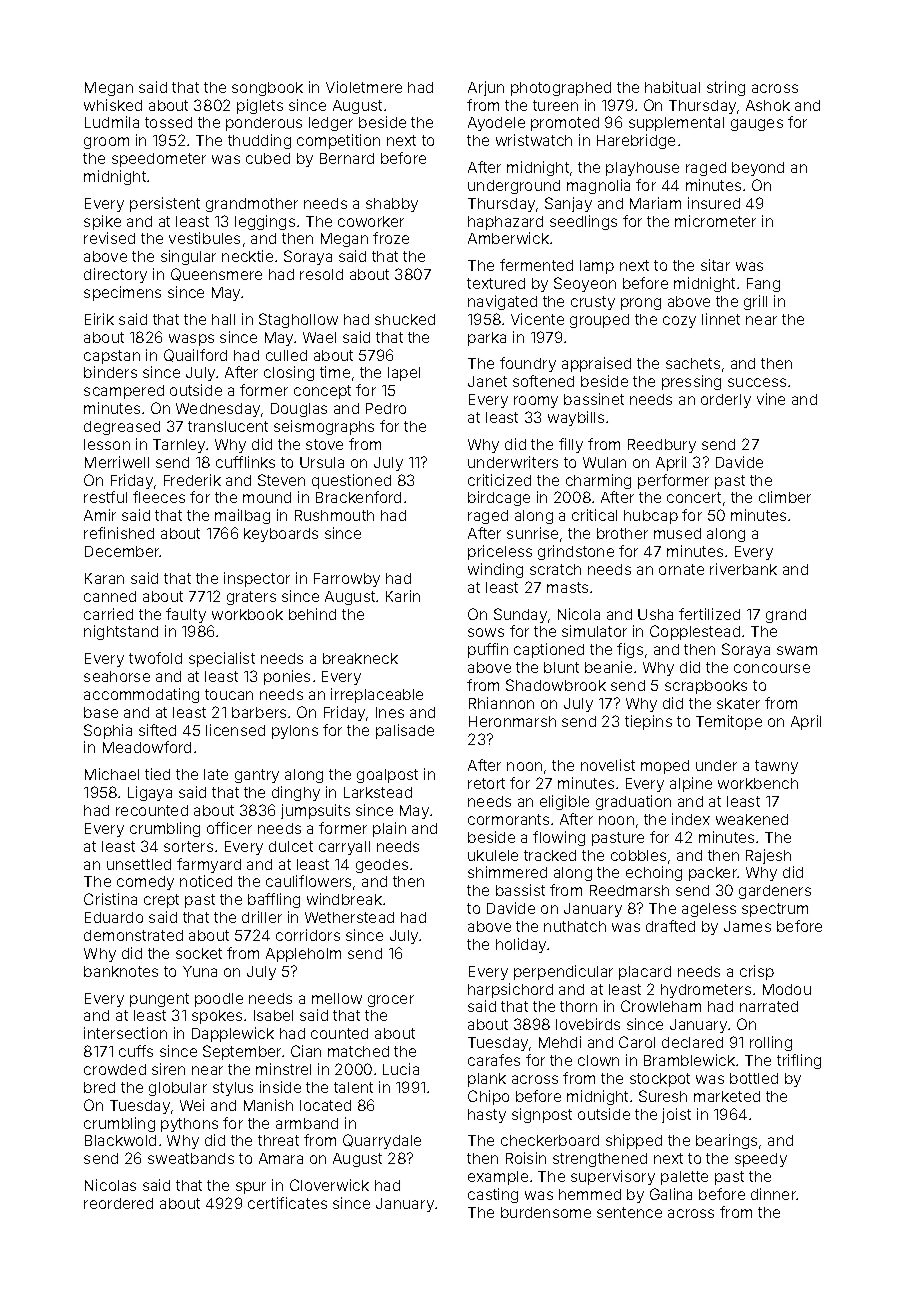 The height and width of the page is (1316, 908). I want to click on whisked, so click(113, 105).
